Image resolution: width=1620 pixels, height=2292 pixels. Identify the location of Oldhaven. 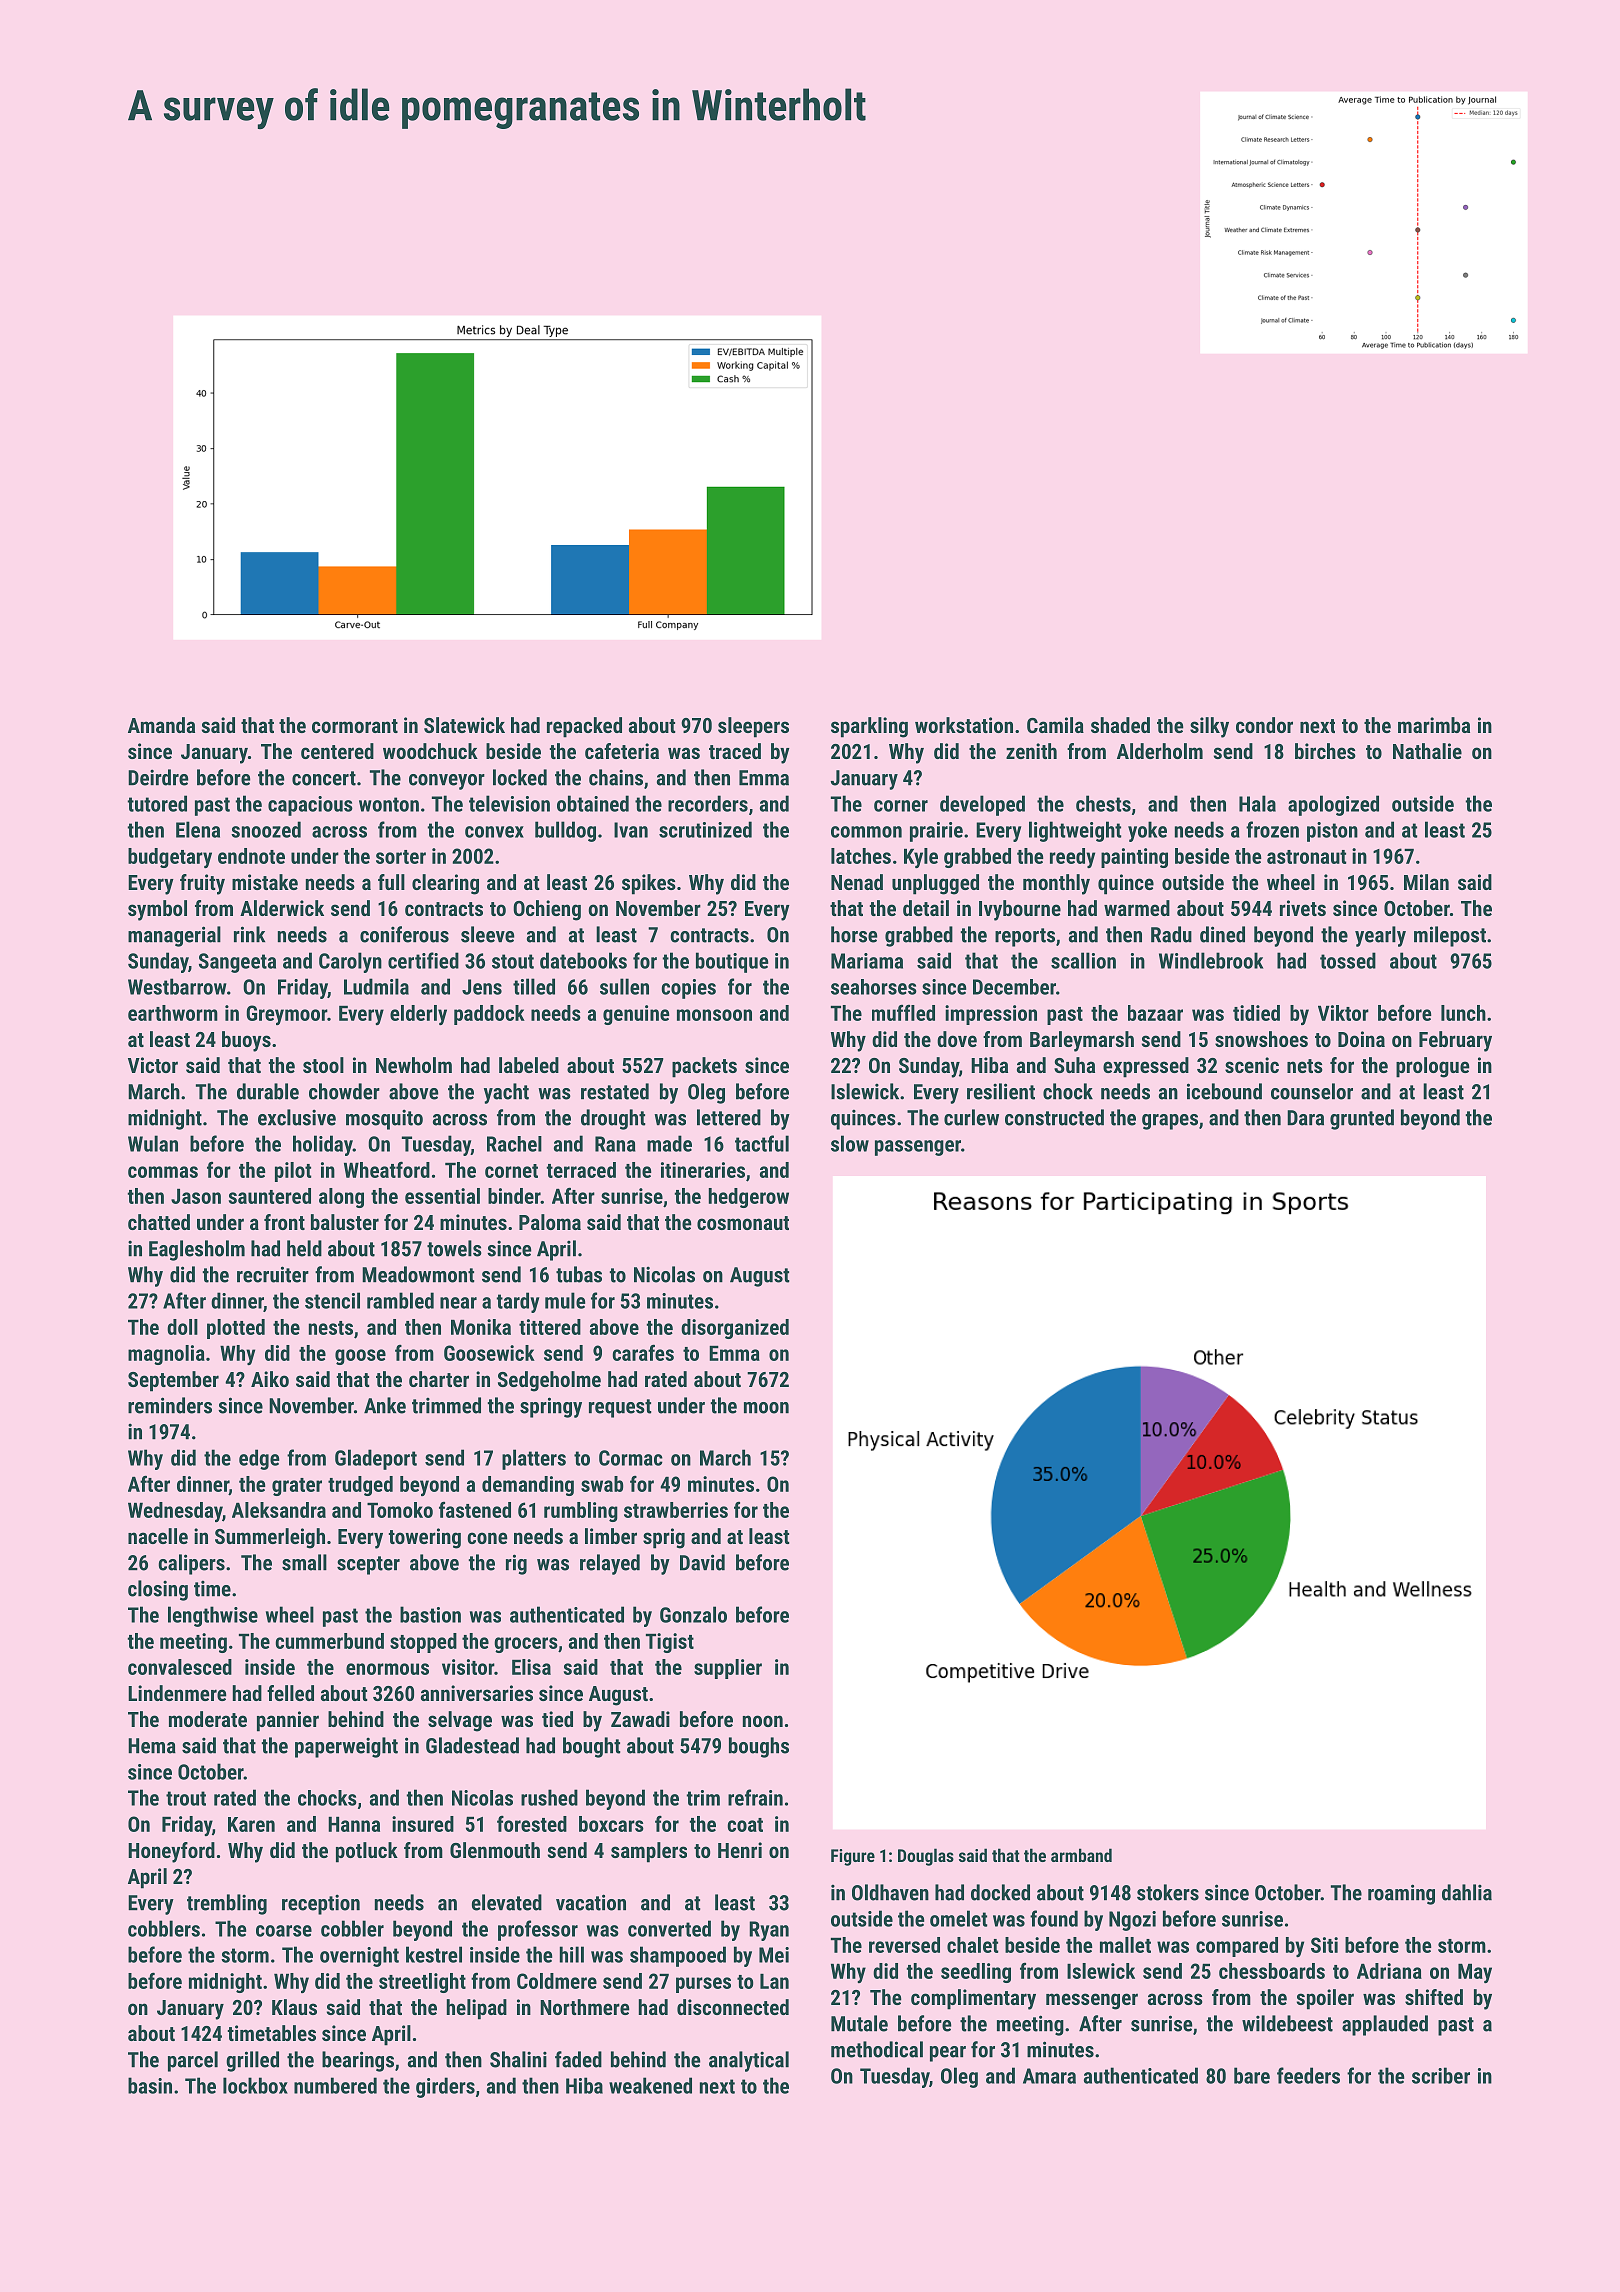
(890, 1892).
